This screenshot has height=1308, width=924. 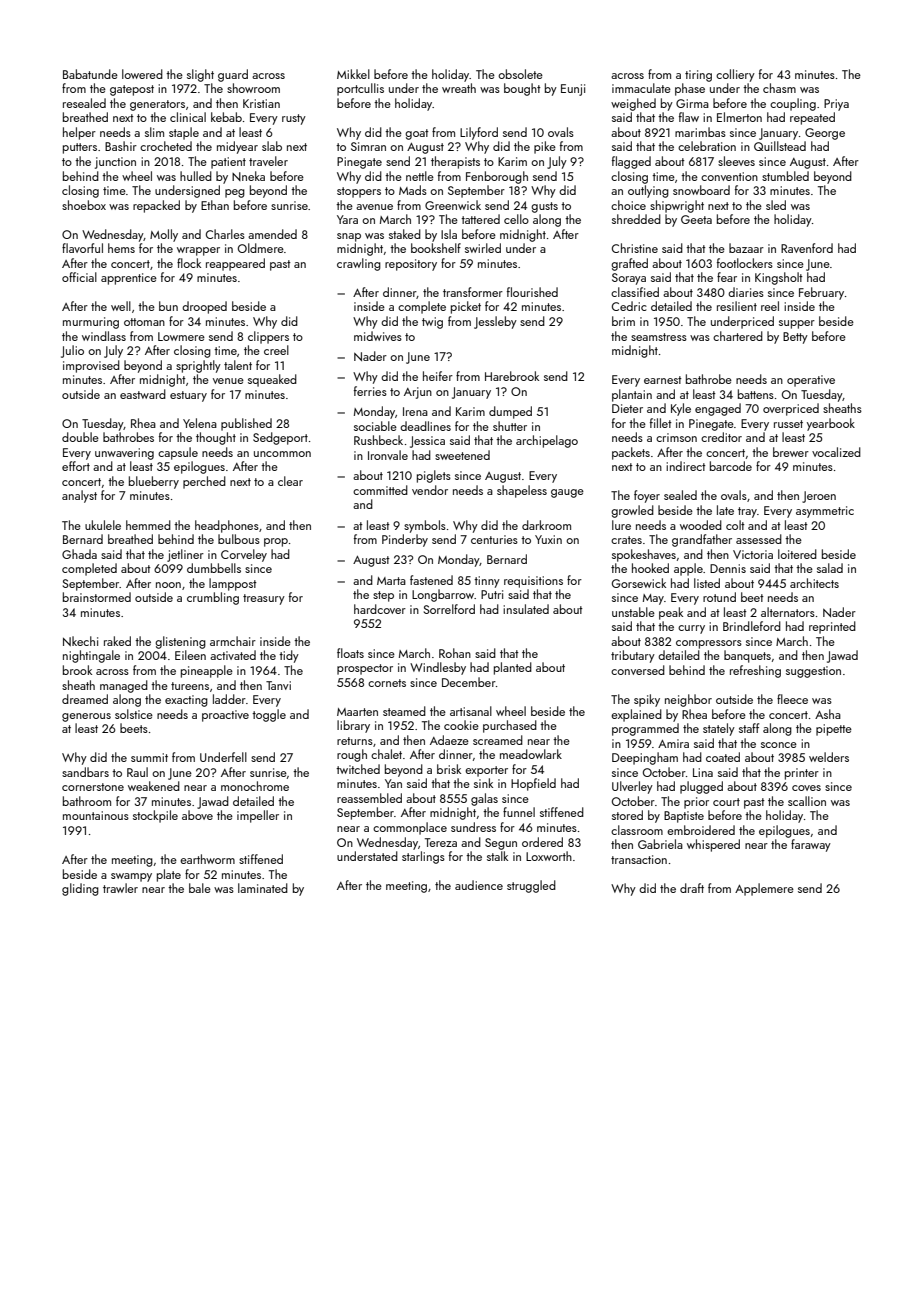 What do you see at coordinates (360, 89) in the screenshot?
I see `portcullis` at bounding box center [360, 89].
